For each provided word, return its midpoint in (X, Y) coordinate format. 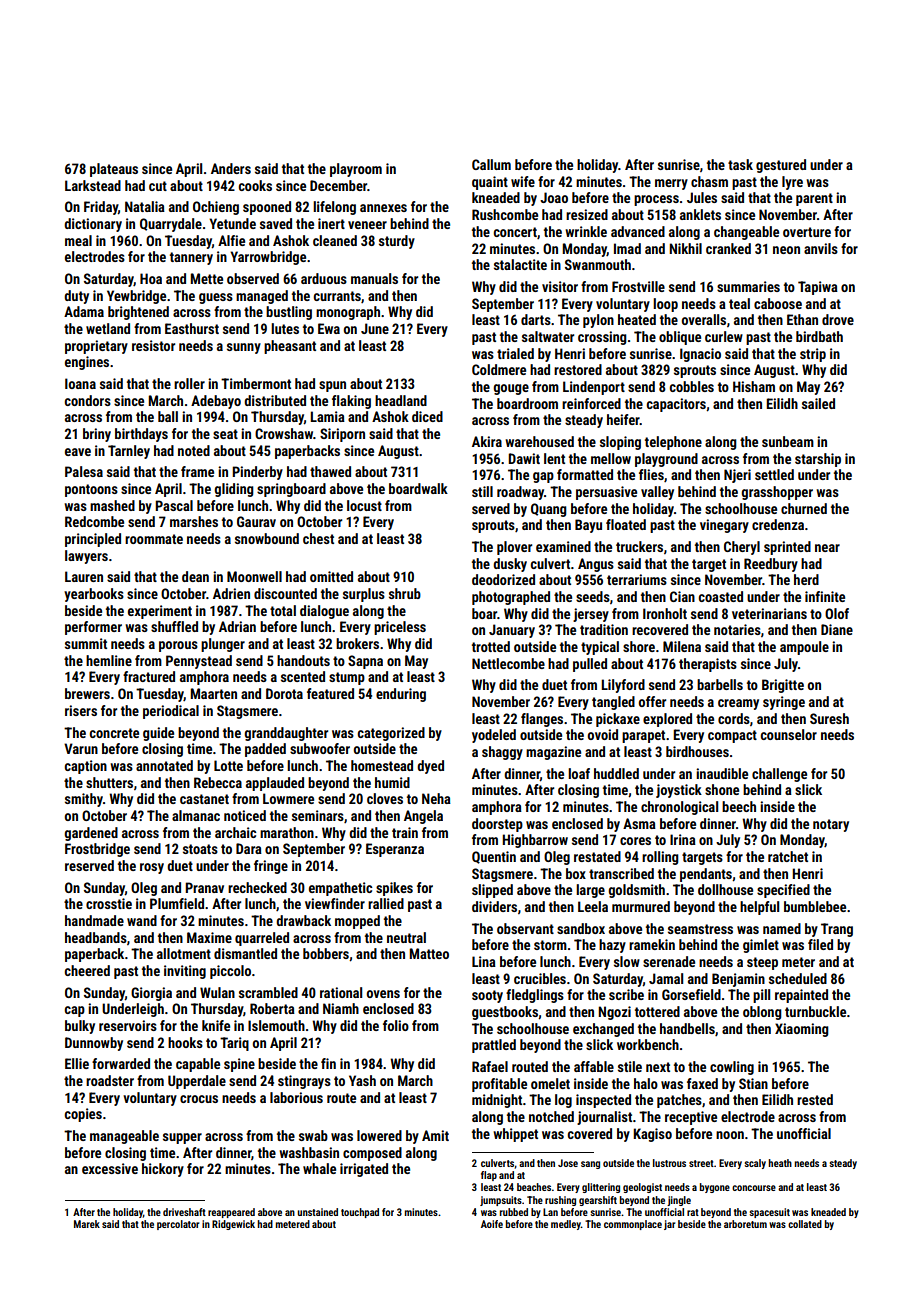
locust (364, 505)
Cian (682, 596)
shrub (405, 593)
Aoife (492, 1224)
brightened (138, 313)
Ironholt (665, 613)
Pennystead (199, 662)
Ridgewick (233, 1225)
